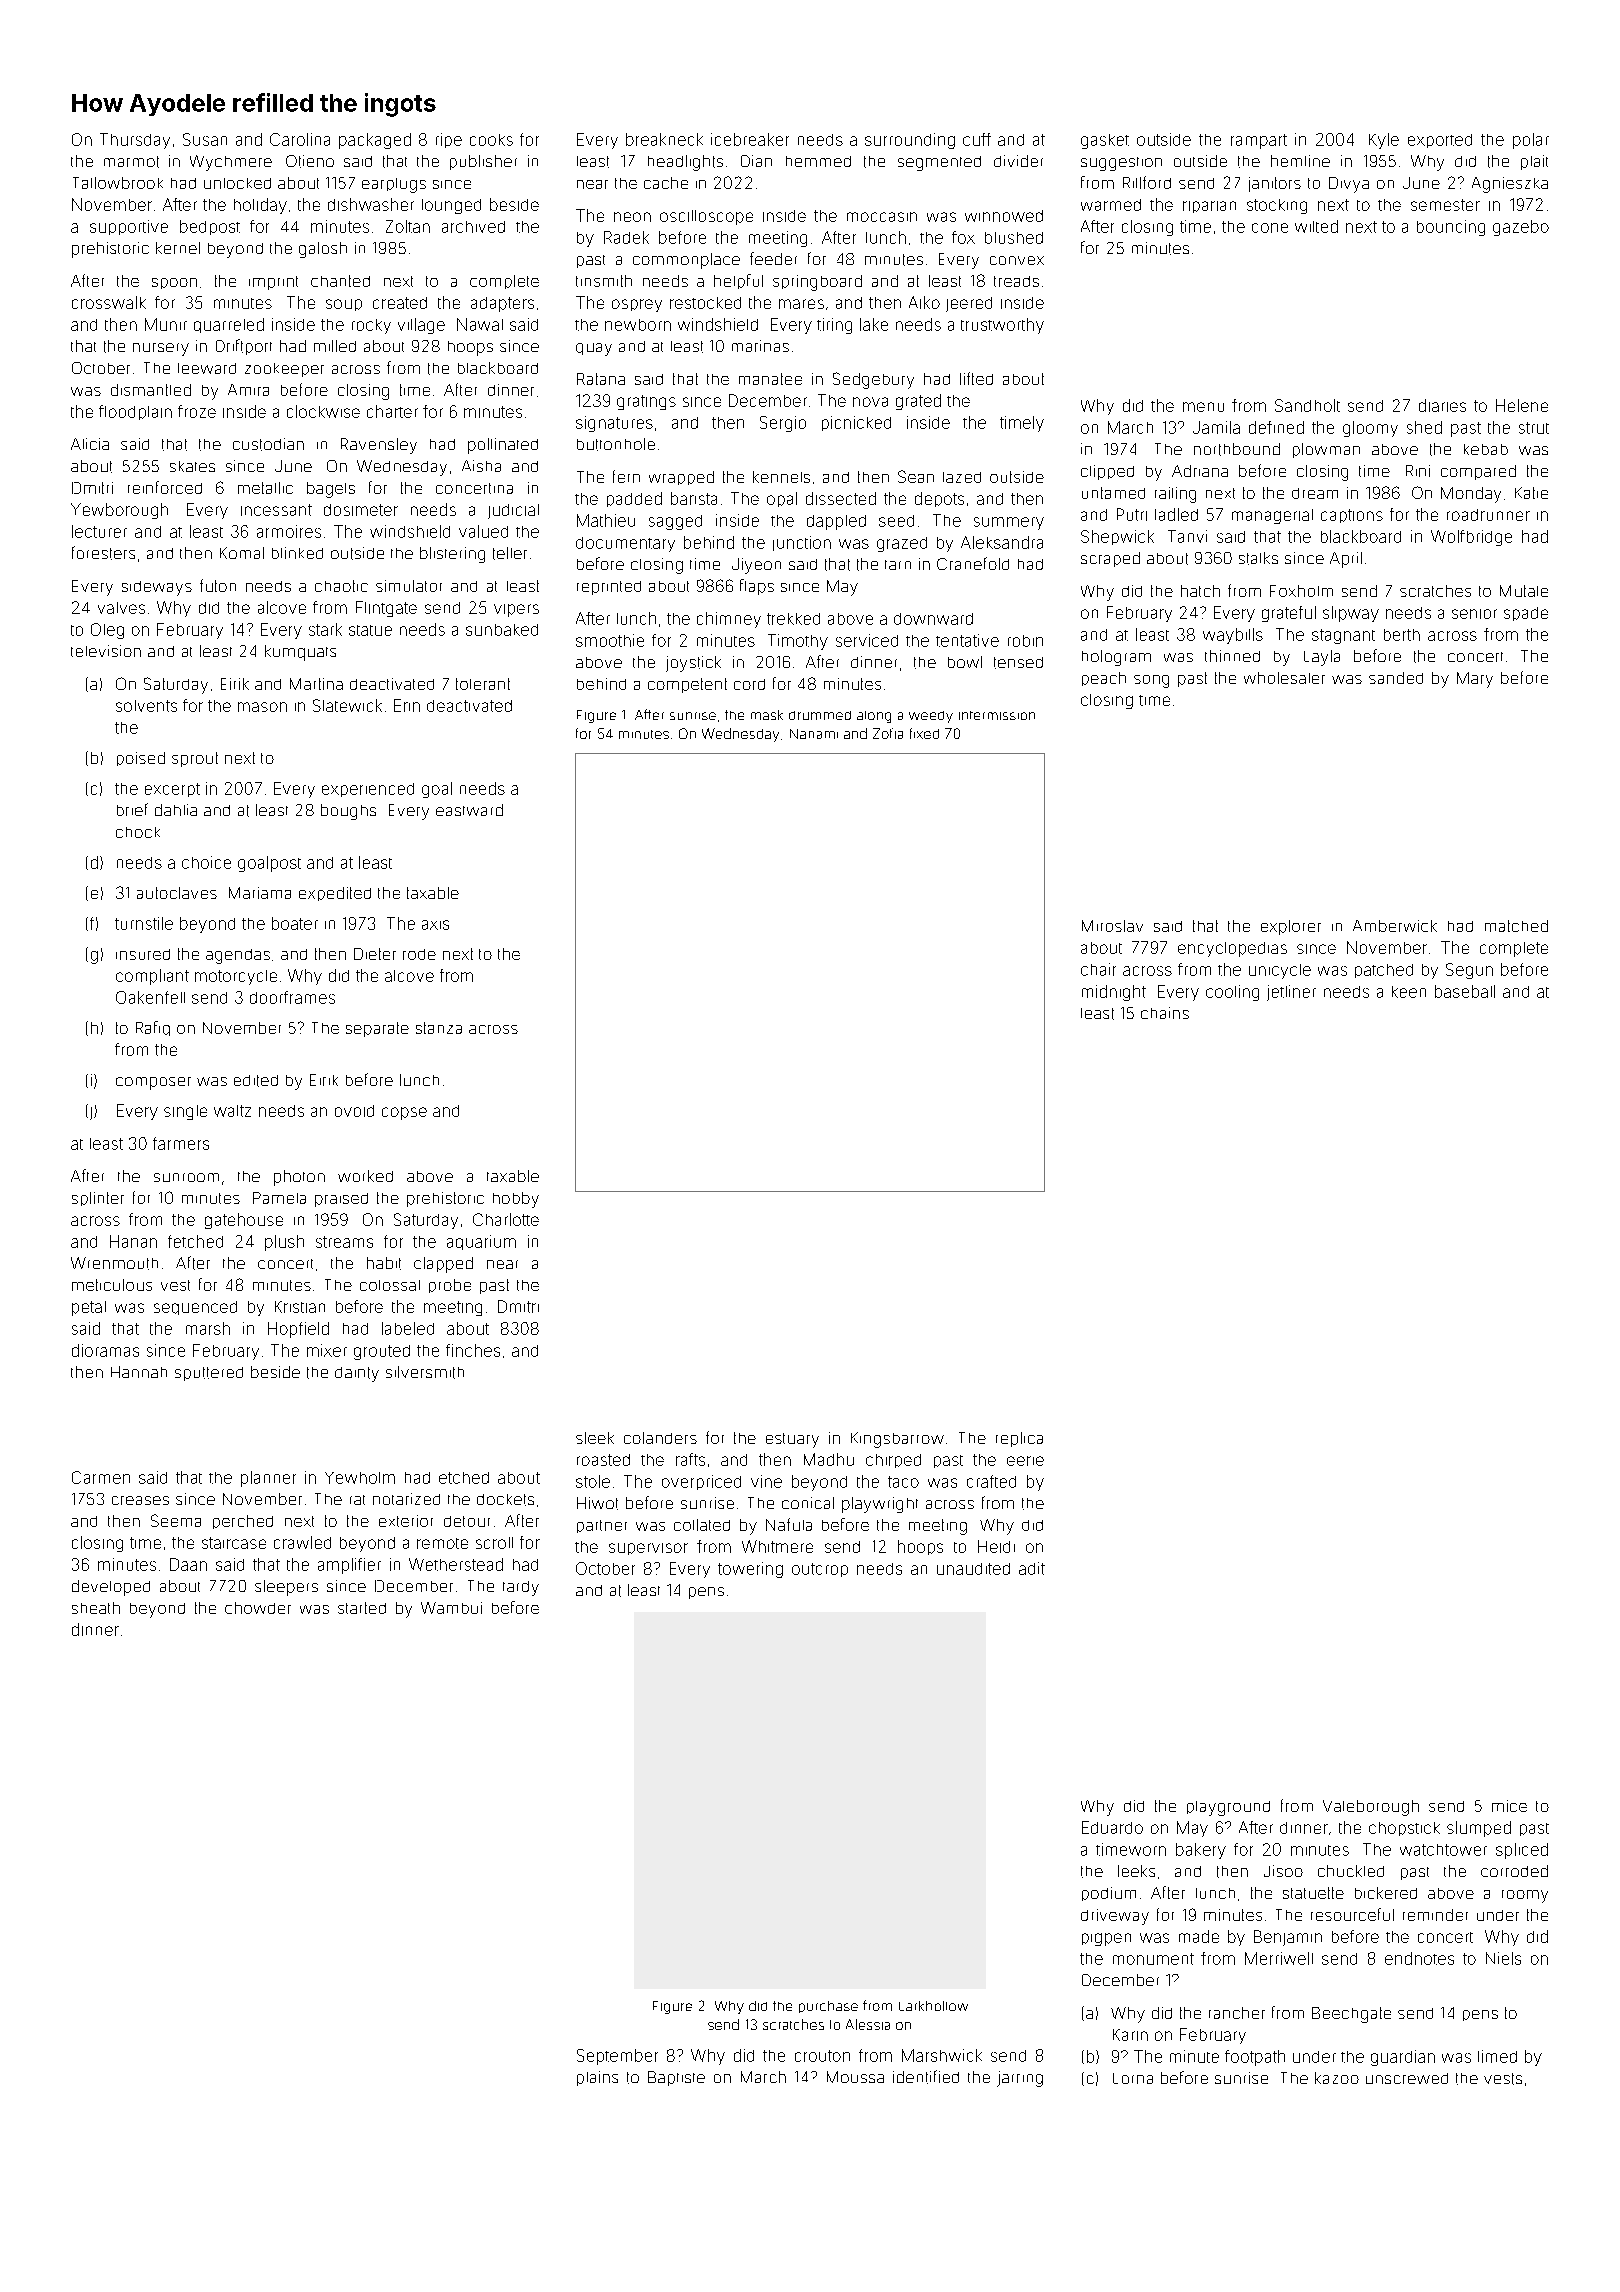  Describe the element at coordinates (174, 283) in the screenshot. I see `spoon` at that location.
